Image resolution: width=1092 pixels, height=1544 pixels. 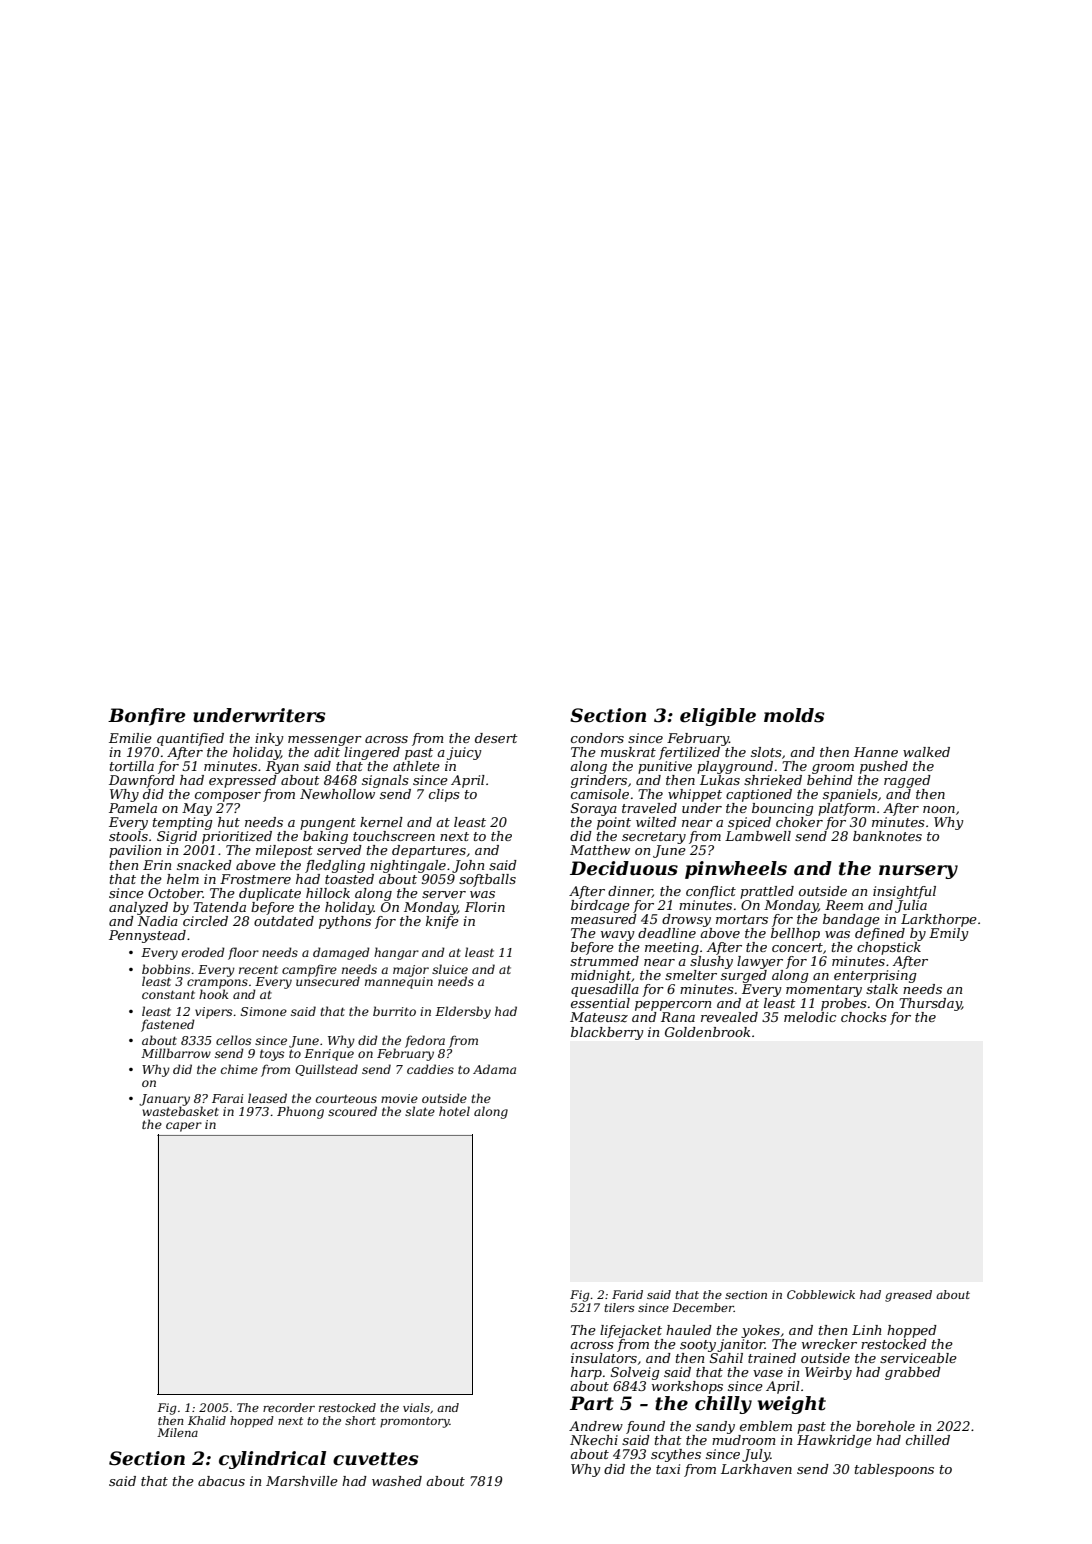 What do you see at coordinates (494, 1069) in the image?
I see `Adama` at bounding box center [494, 1069].
